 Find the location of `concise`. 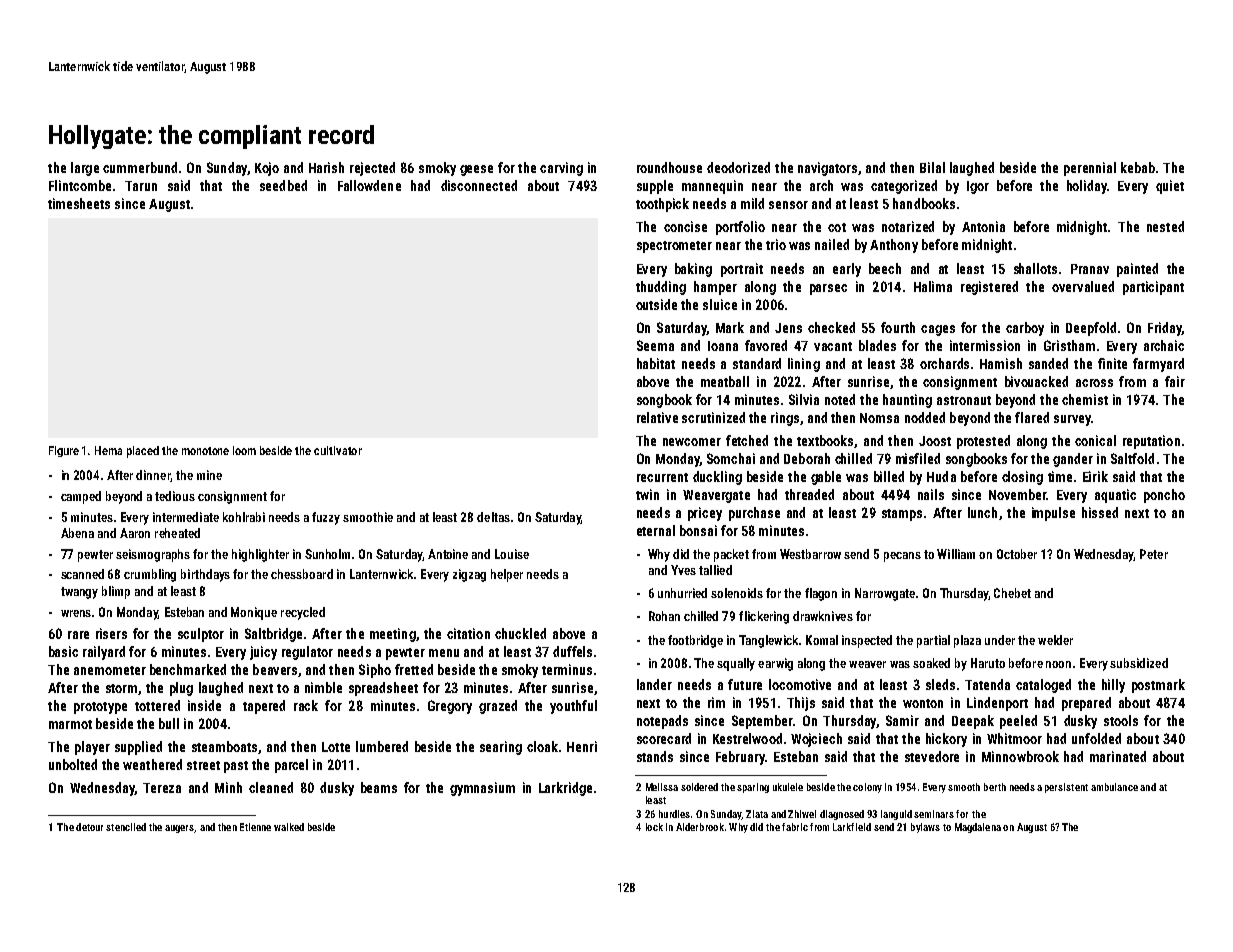

concise is located at coordinates (685, 226).
